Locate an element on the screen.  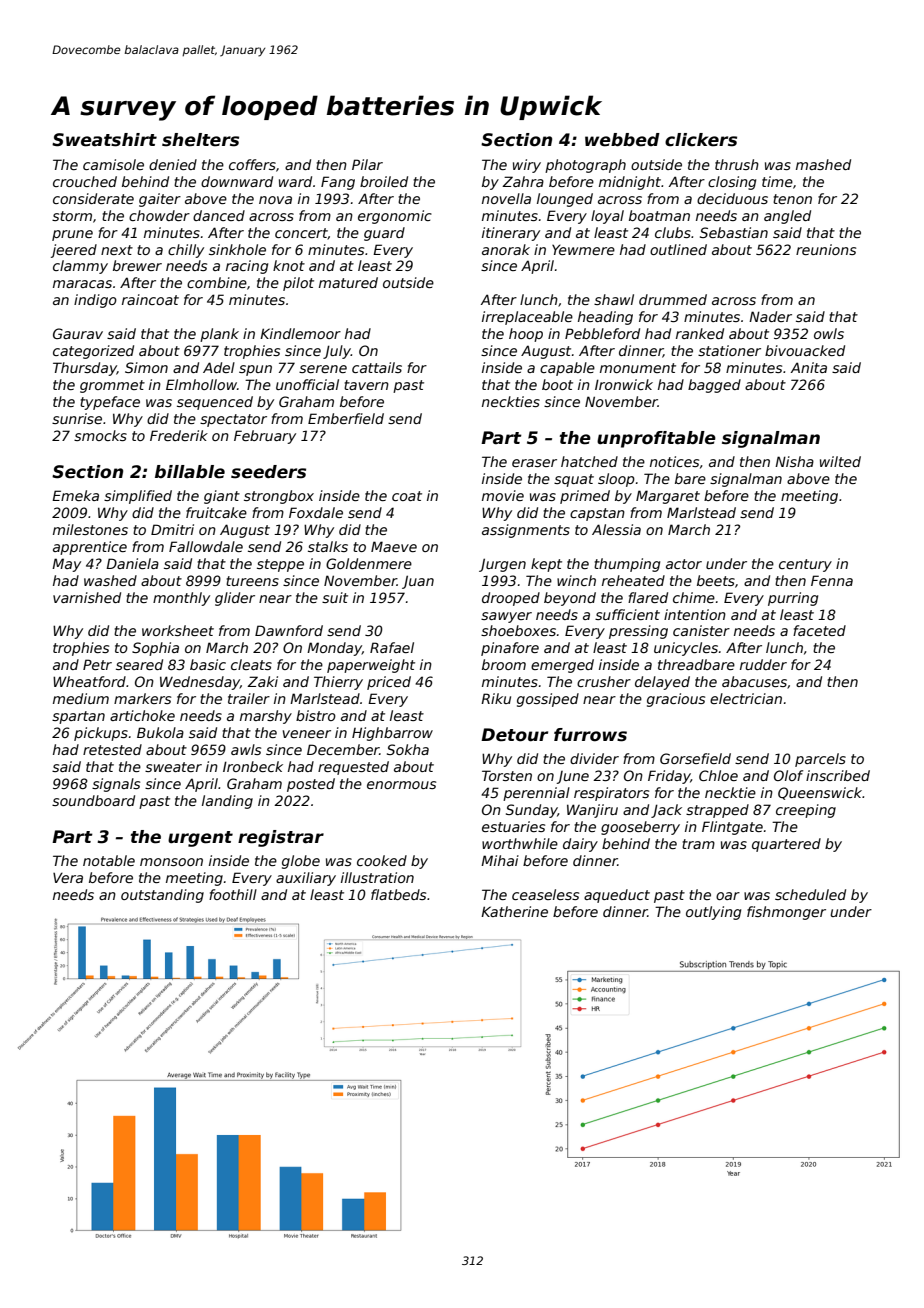
faceted is located at coordinates (819, 630).
